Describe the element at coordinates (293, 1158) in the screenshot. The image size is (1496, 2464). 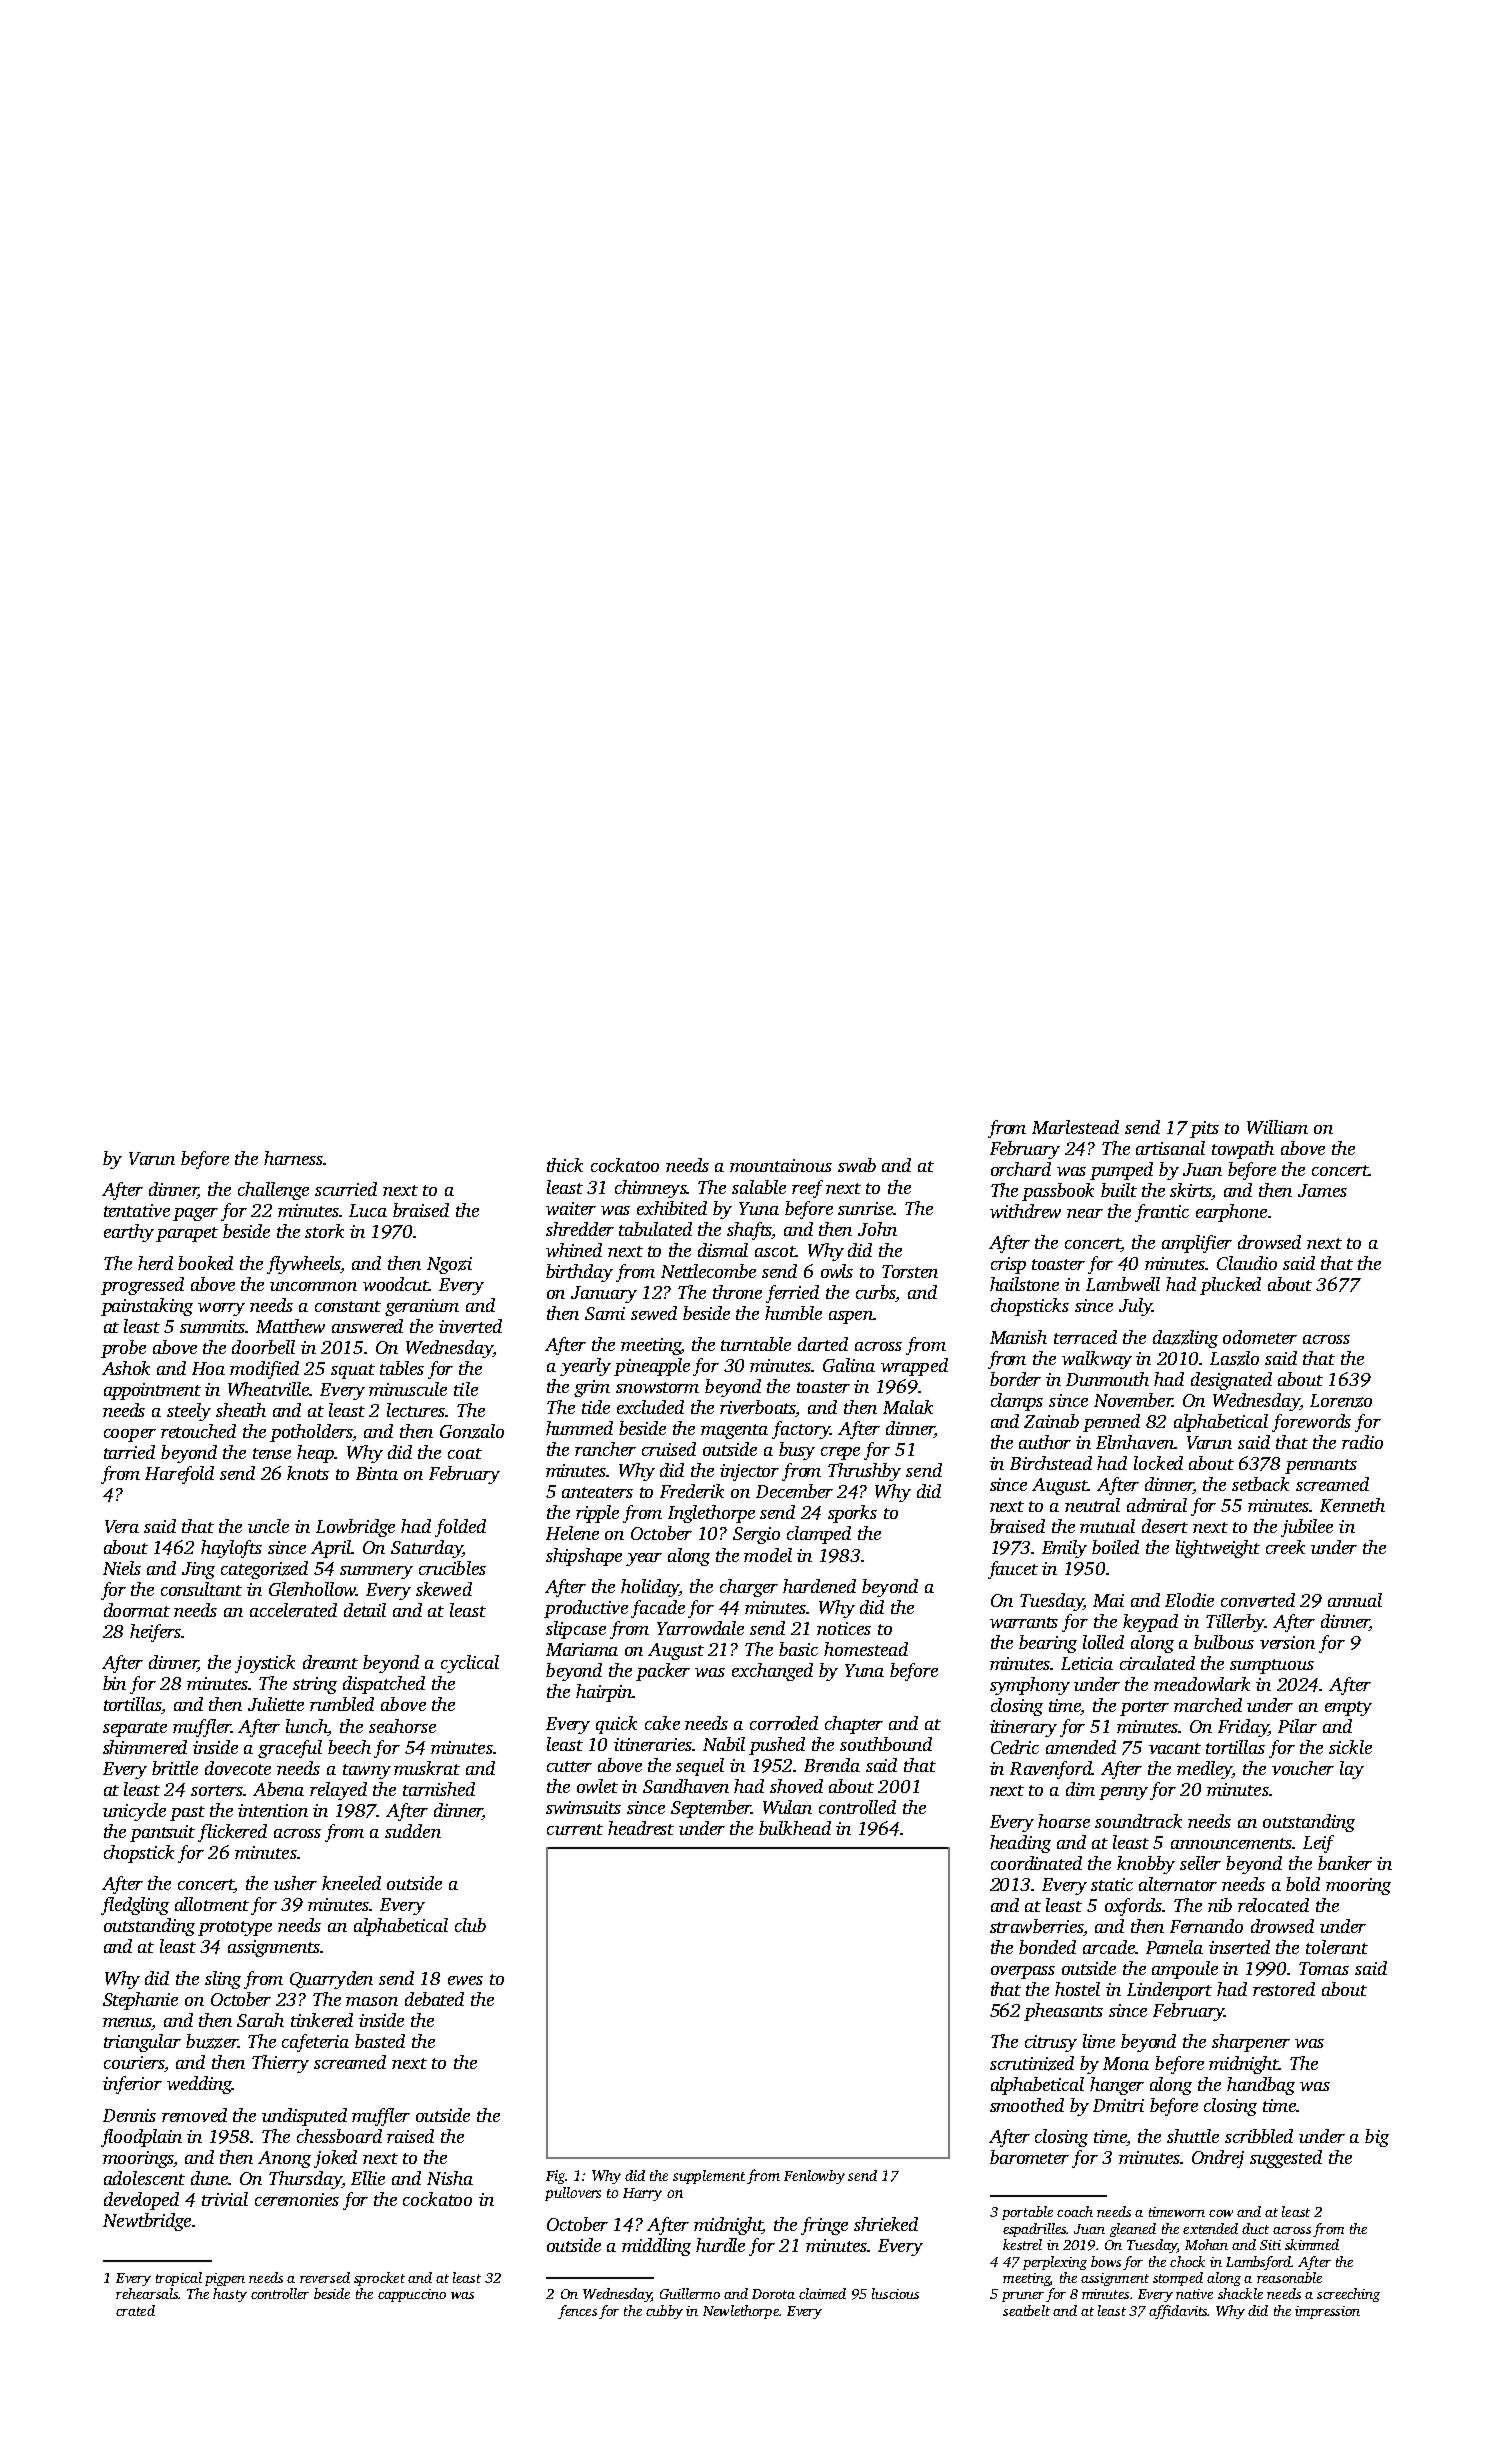
I see `harness` at that location.
